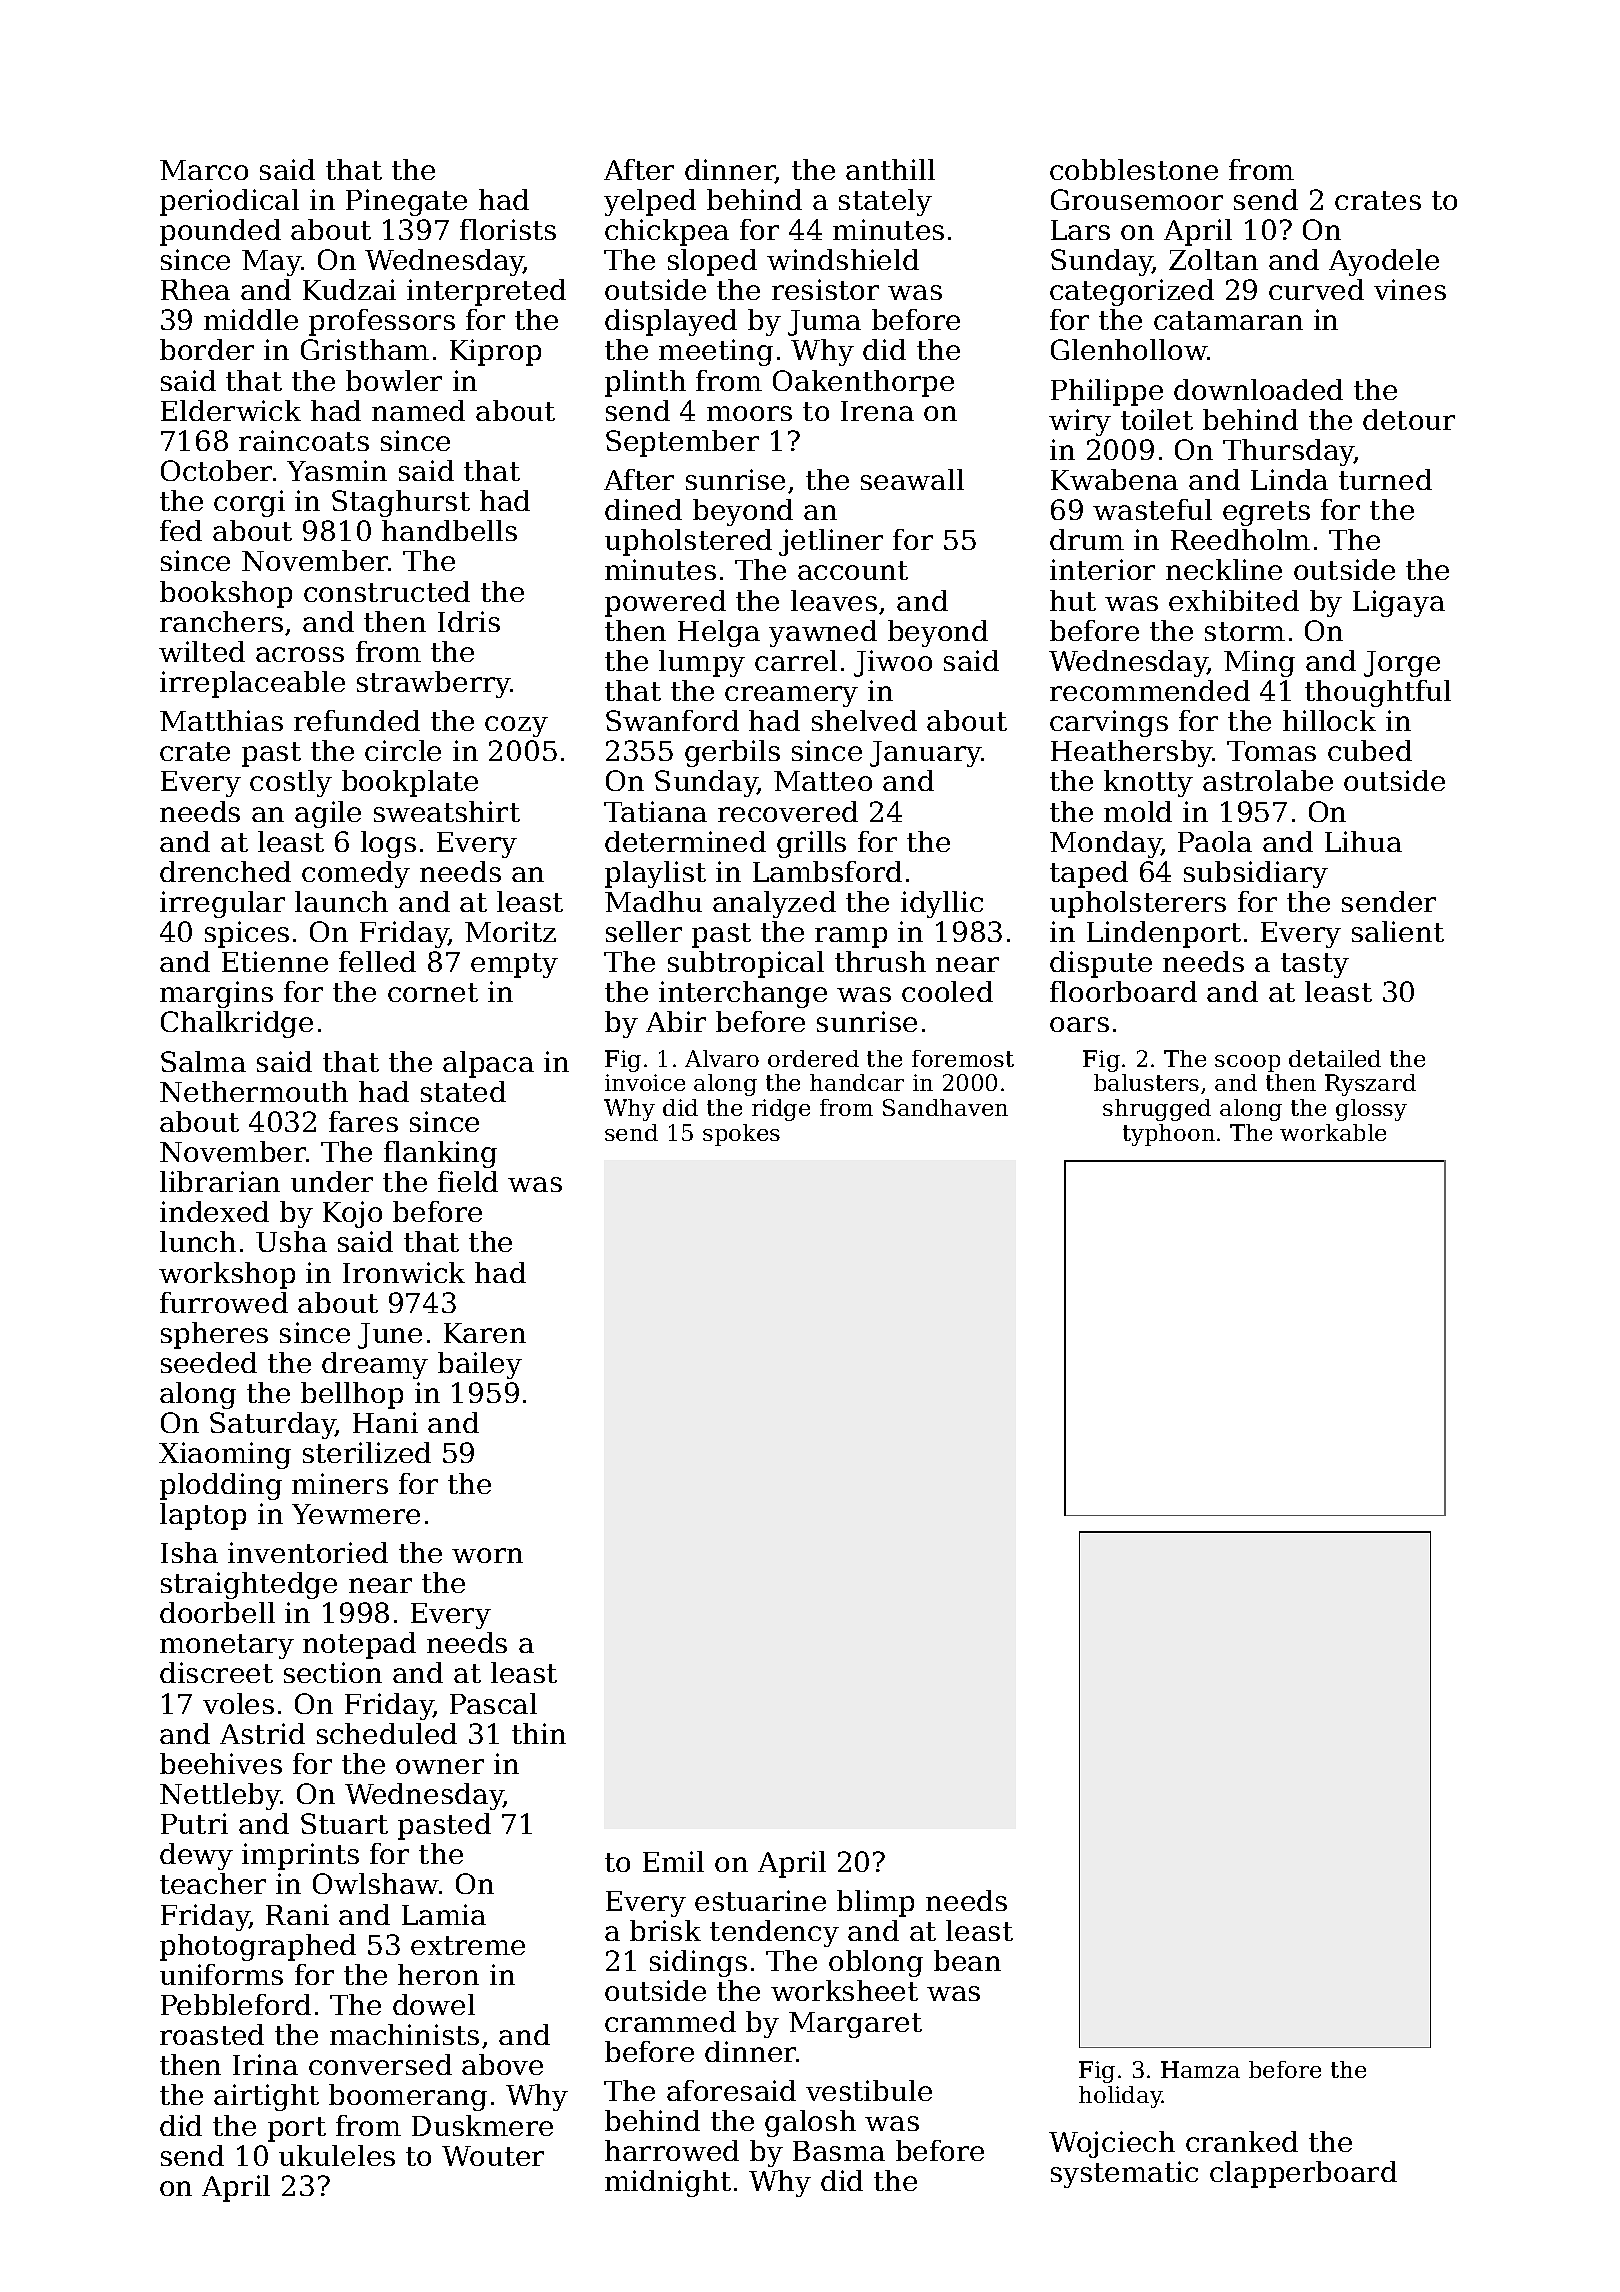  Describe the element at coordinates (198, 1241) in the image. I see `lunch` at that location.
